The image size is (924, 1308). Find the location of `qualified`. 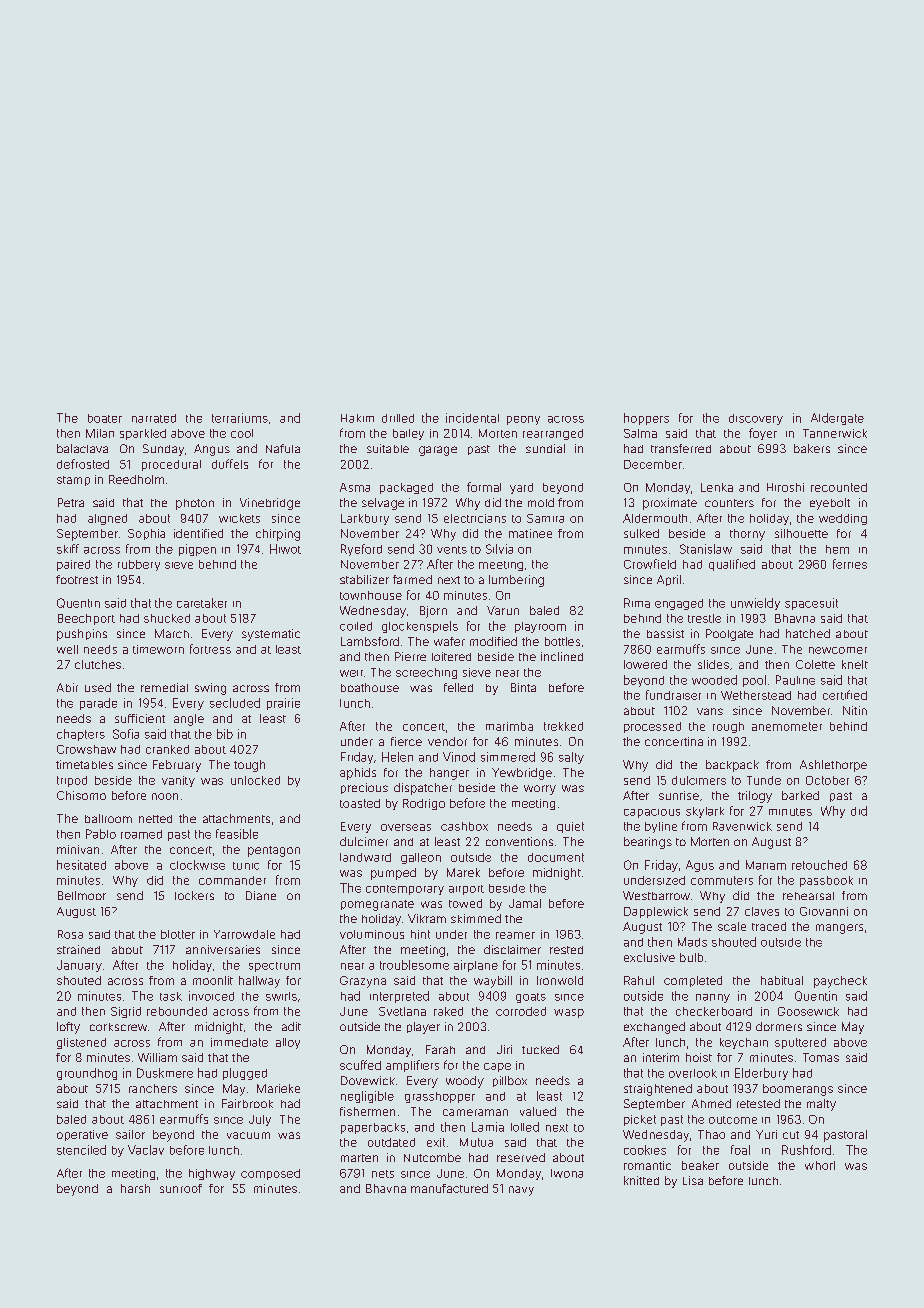

qualified is located at coordinates (732, 565).
